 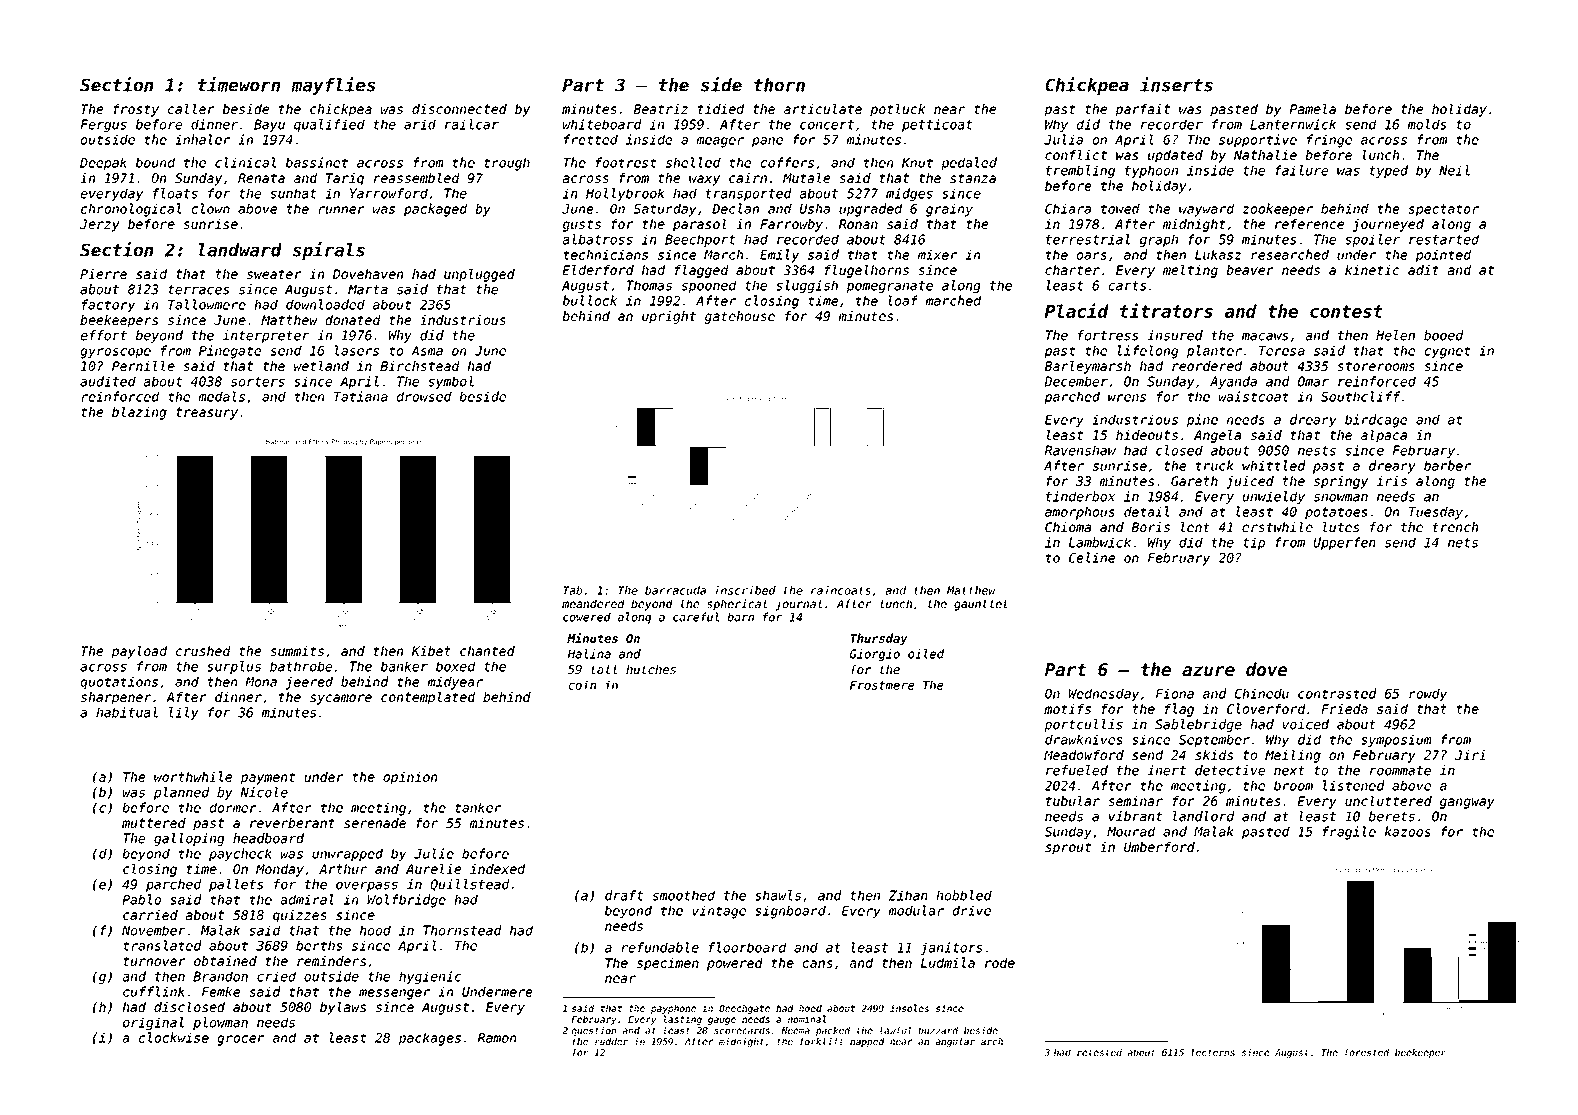 I want to click on rudder, so click(x=611, y=1041).
